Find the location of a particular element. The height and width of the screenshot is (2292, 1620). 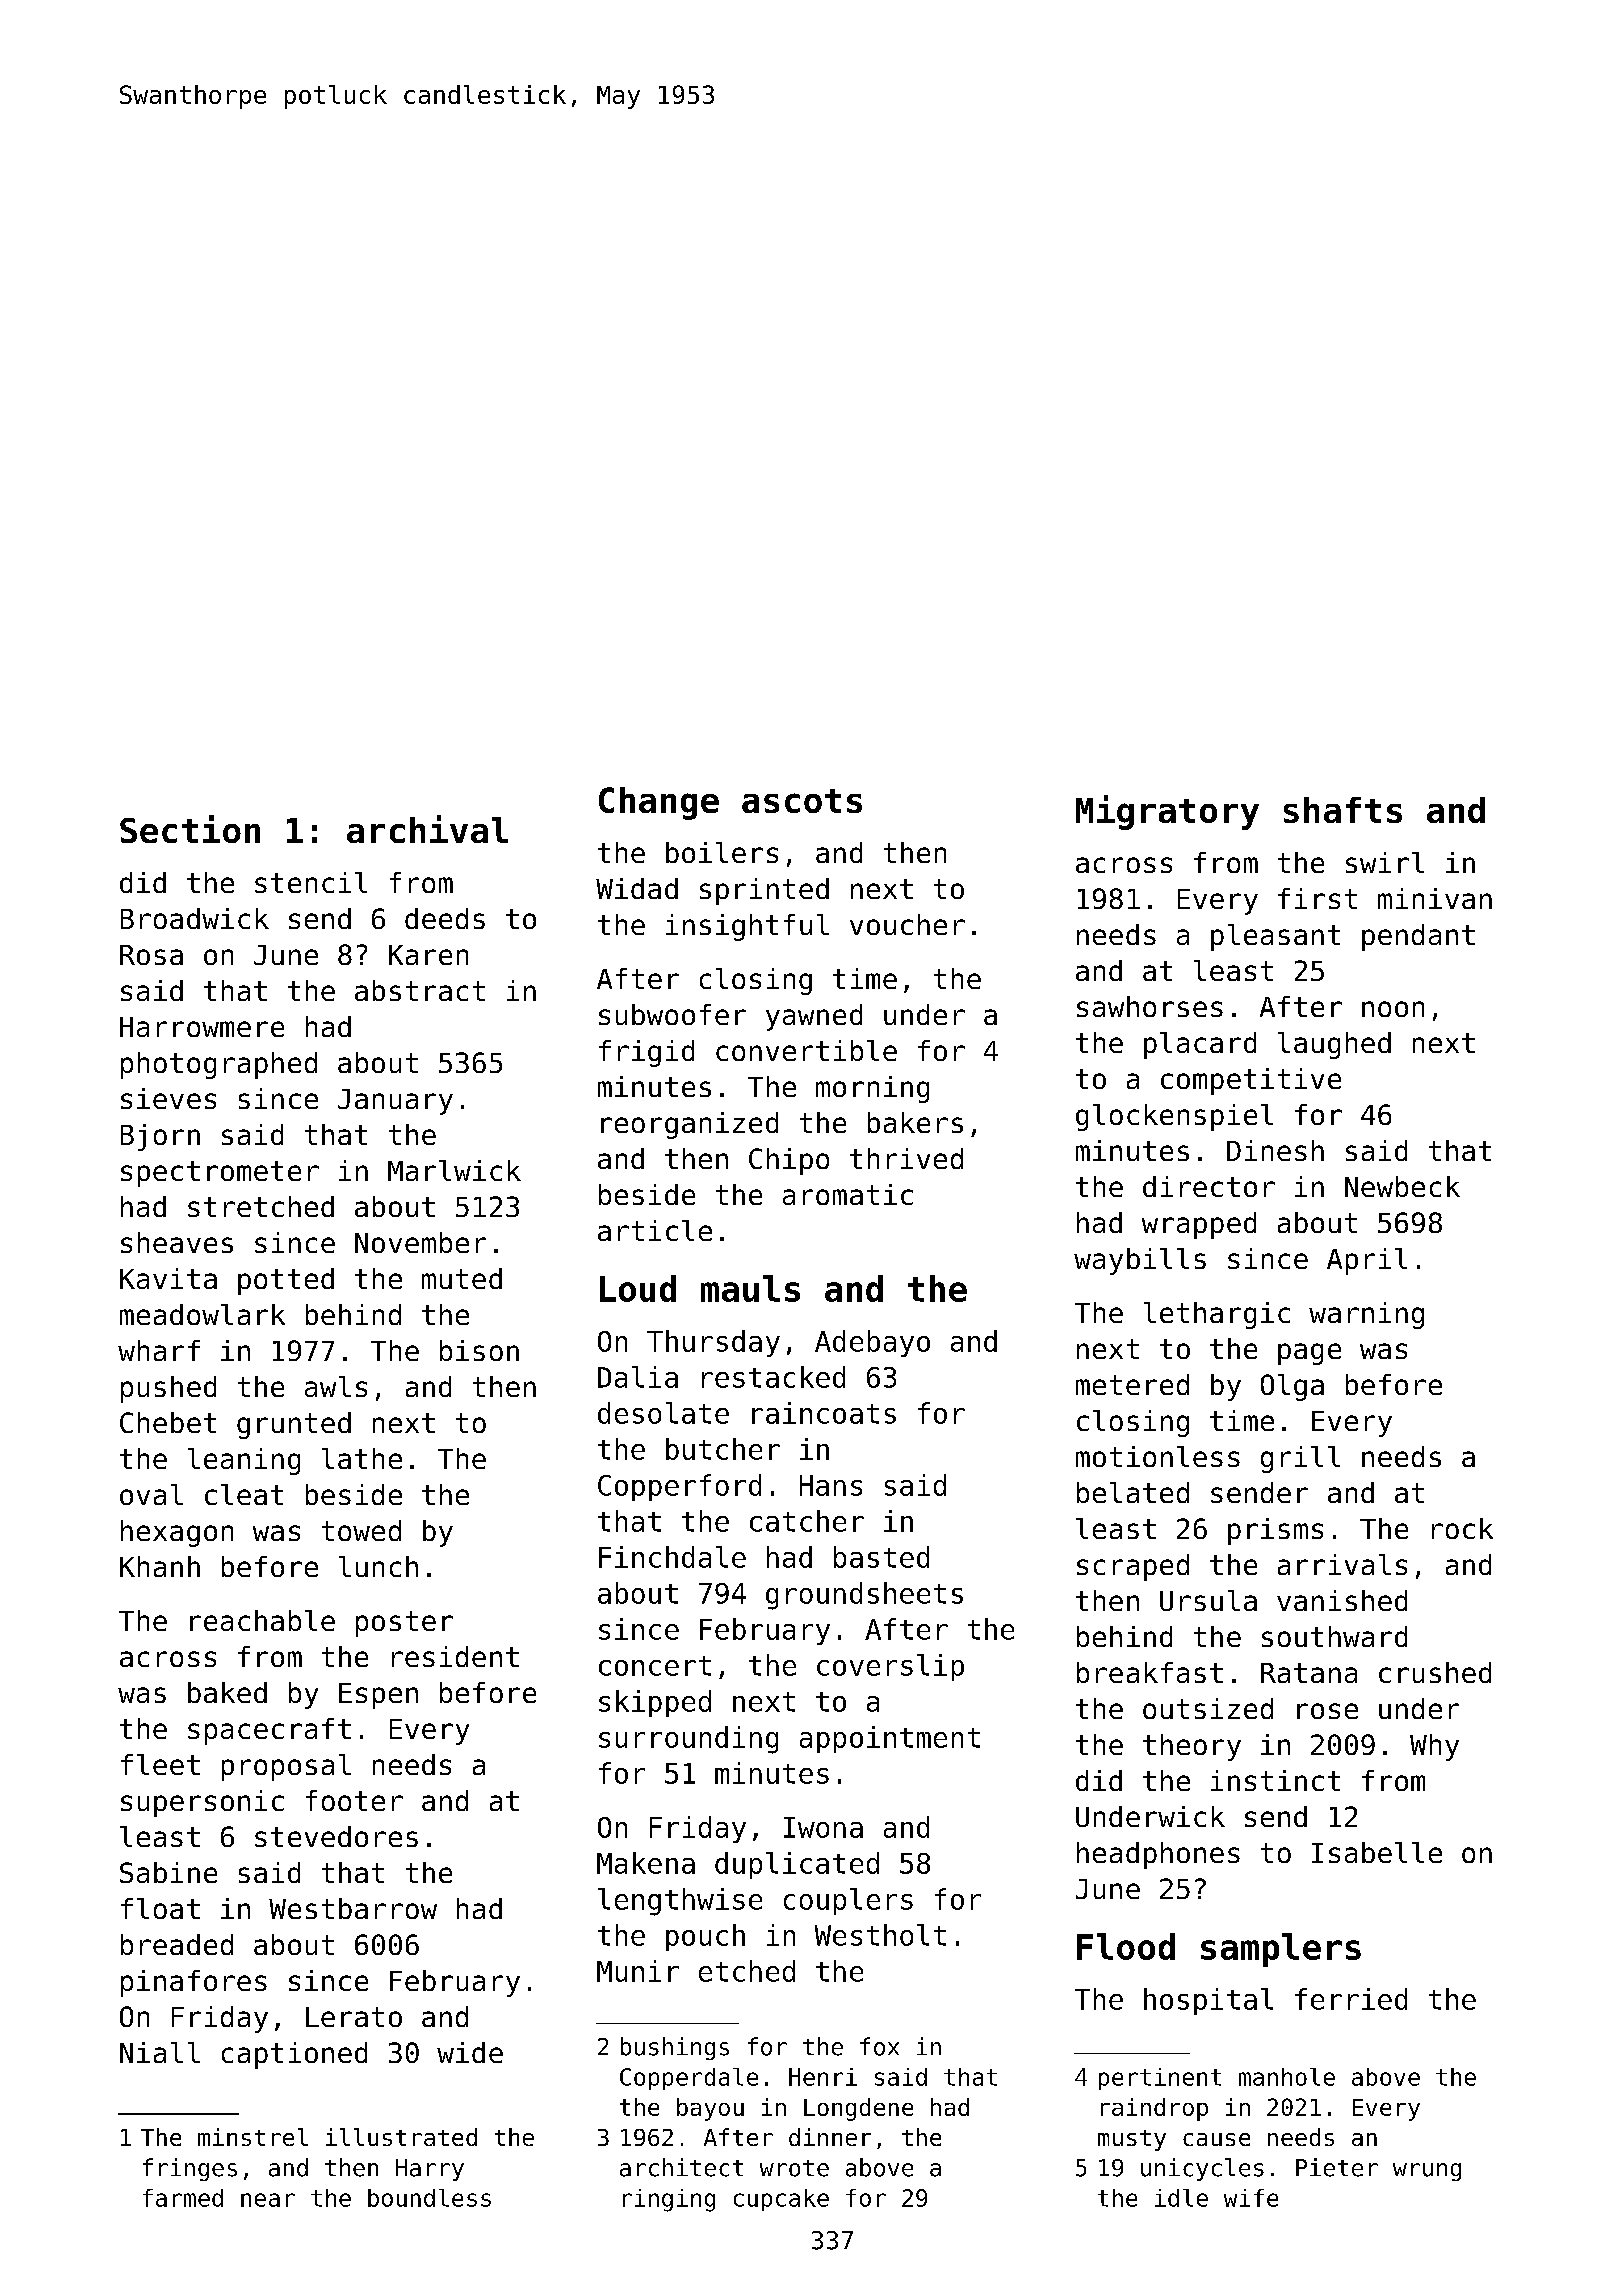

Migratory is located at coordinates (1167, 812).
